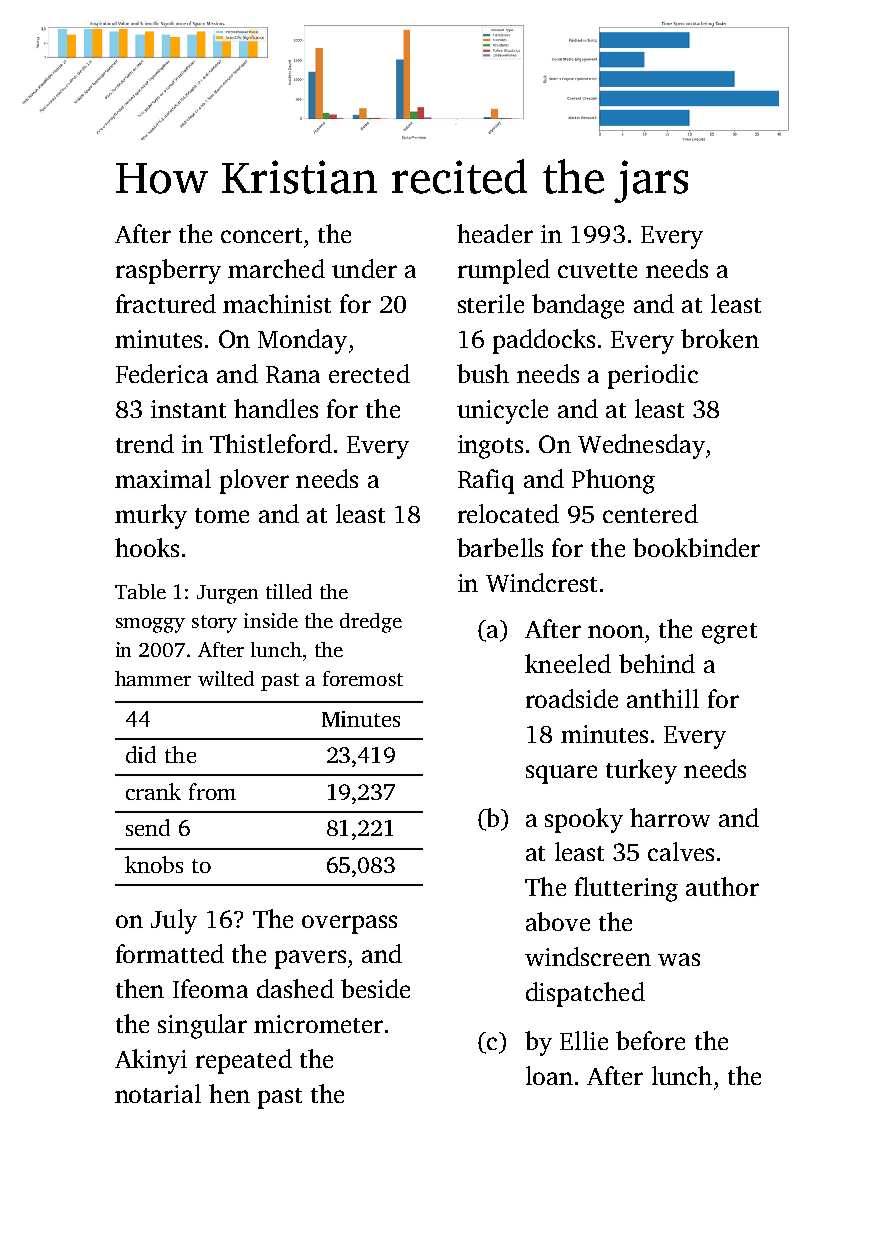  What do you see at coordinates (549, 1075) in the screenshot?
I see `loan` at bounding box center [549, 1075].
